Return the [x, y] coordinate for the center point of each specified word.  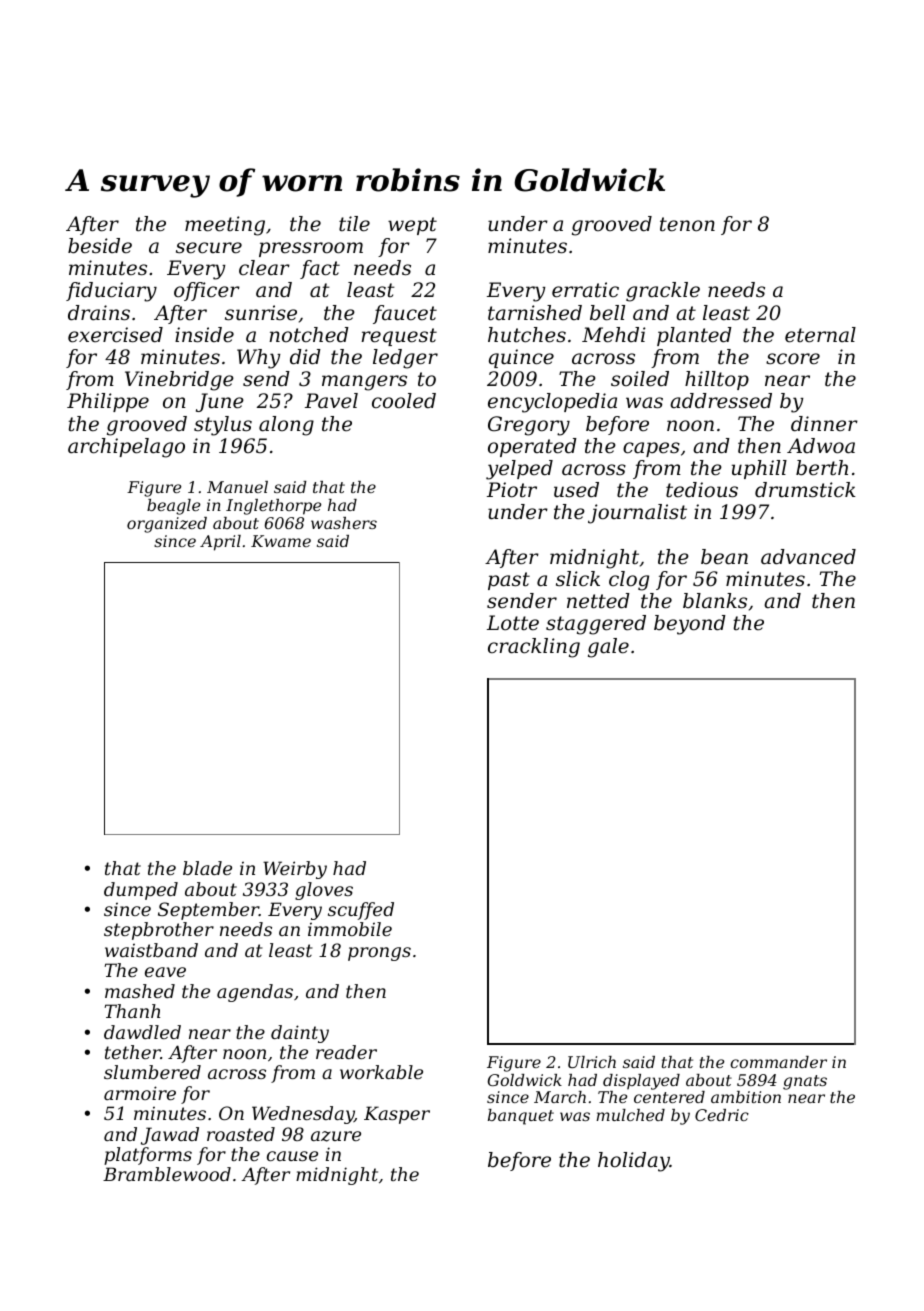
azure [336, 1136]
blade [207, 868]
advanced [808, 557]
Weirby [295, 870]
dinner [824, 424]
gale [608, 648]
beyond [690, 625]
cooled [404, 400]
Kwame [281, 541]
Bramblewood [167, 1174]
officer [207, 291]
